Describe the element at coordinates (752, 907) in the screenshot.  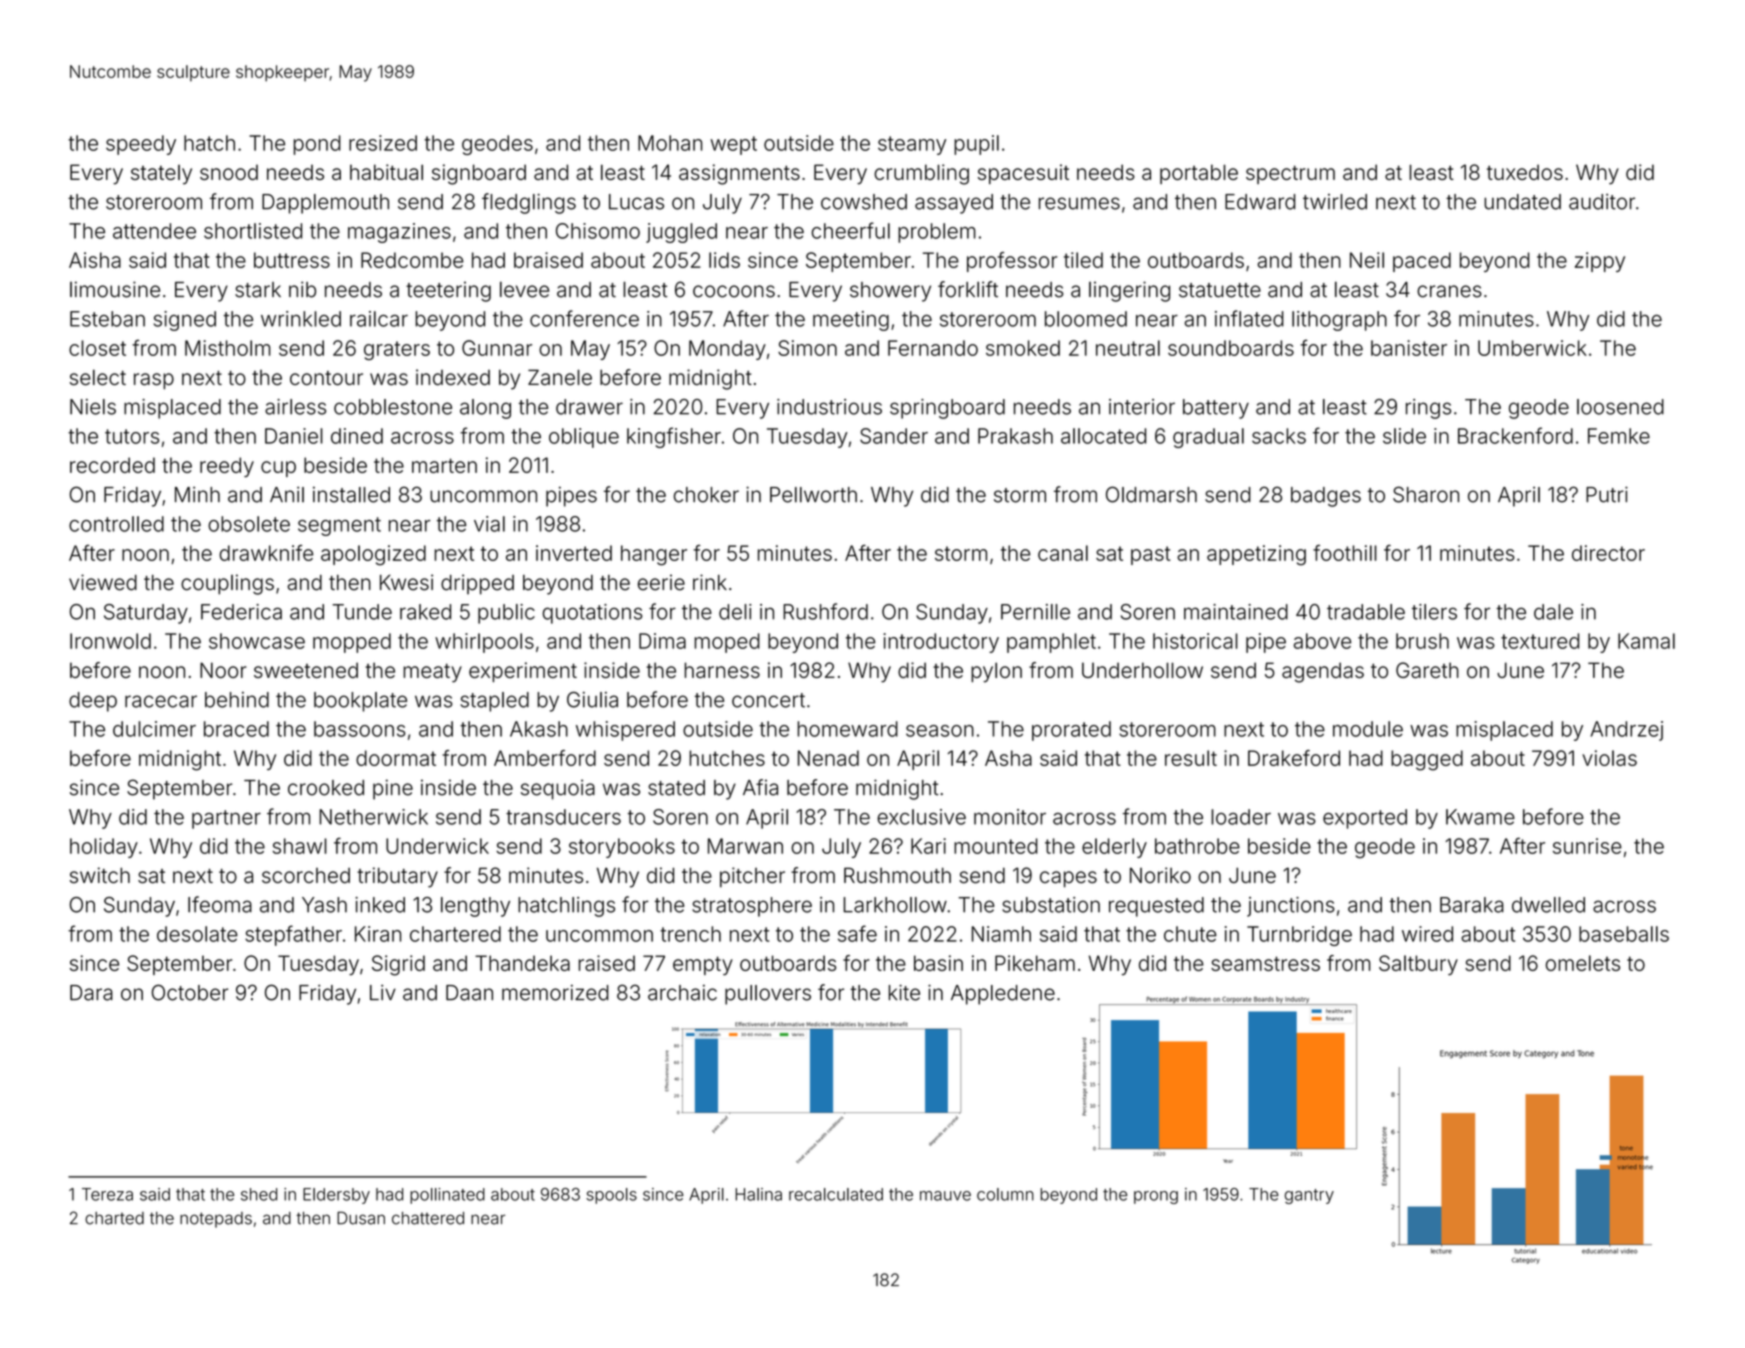
I see `stratosphere` at that location.
